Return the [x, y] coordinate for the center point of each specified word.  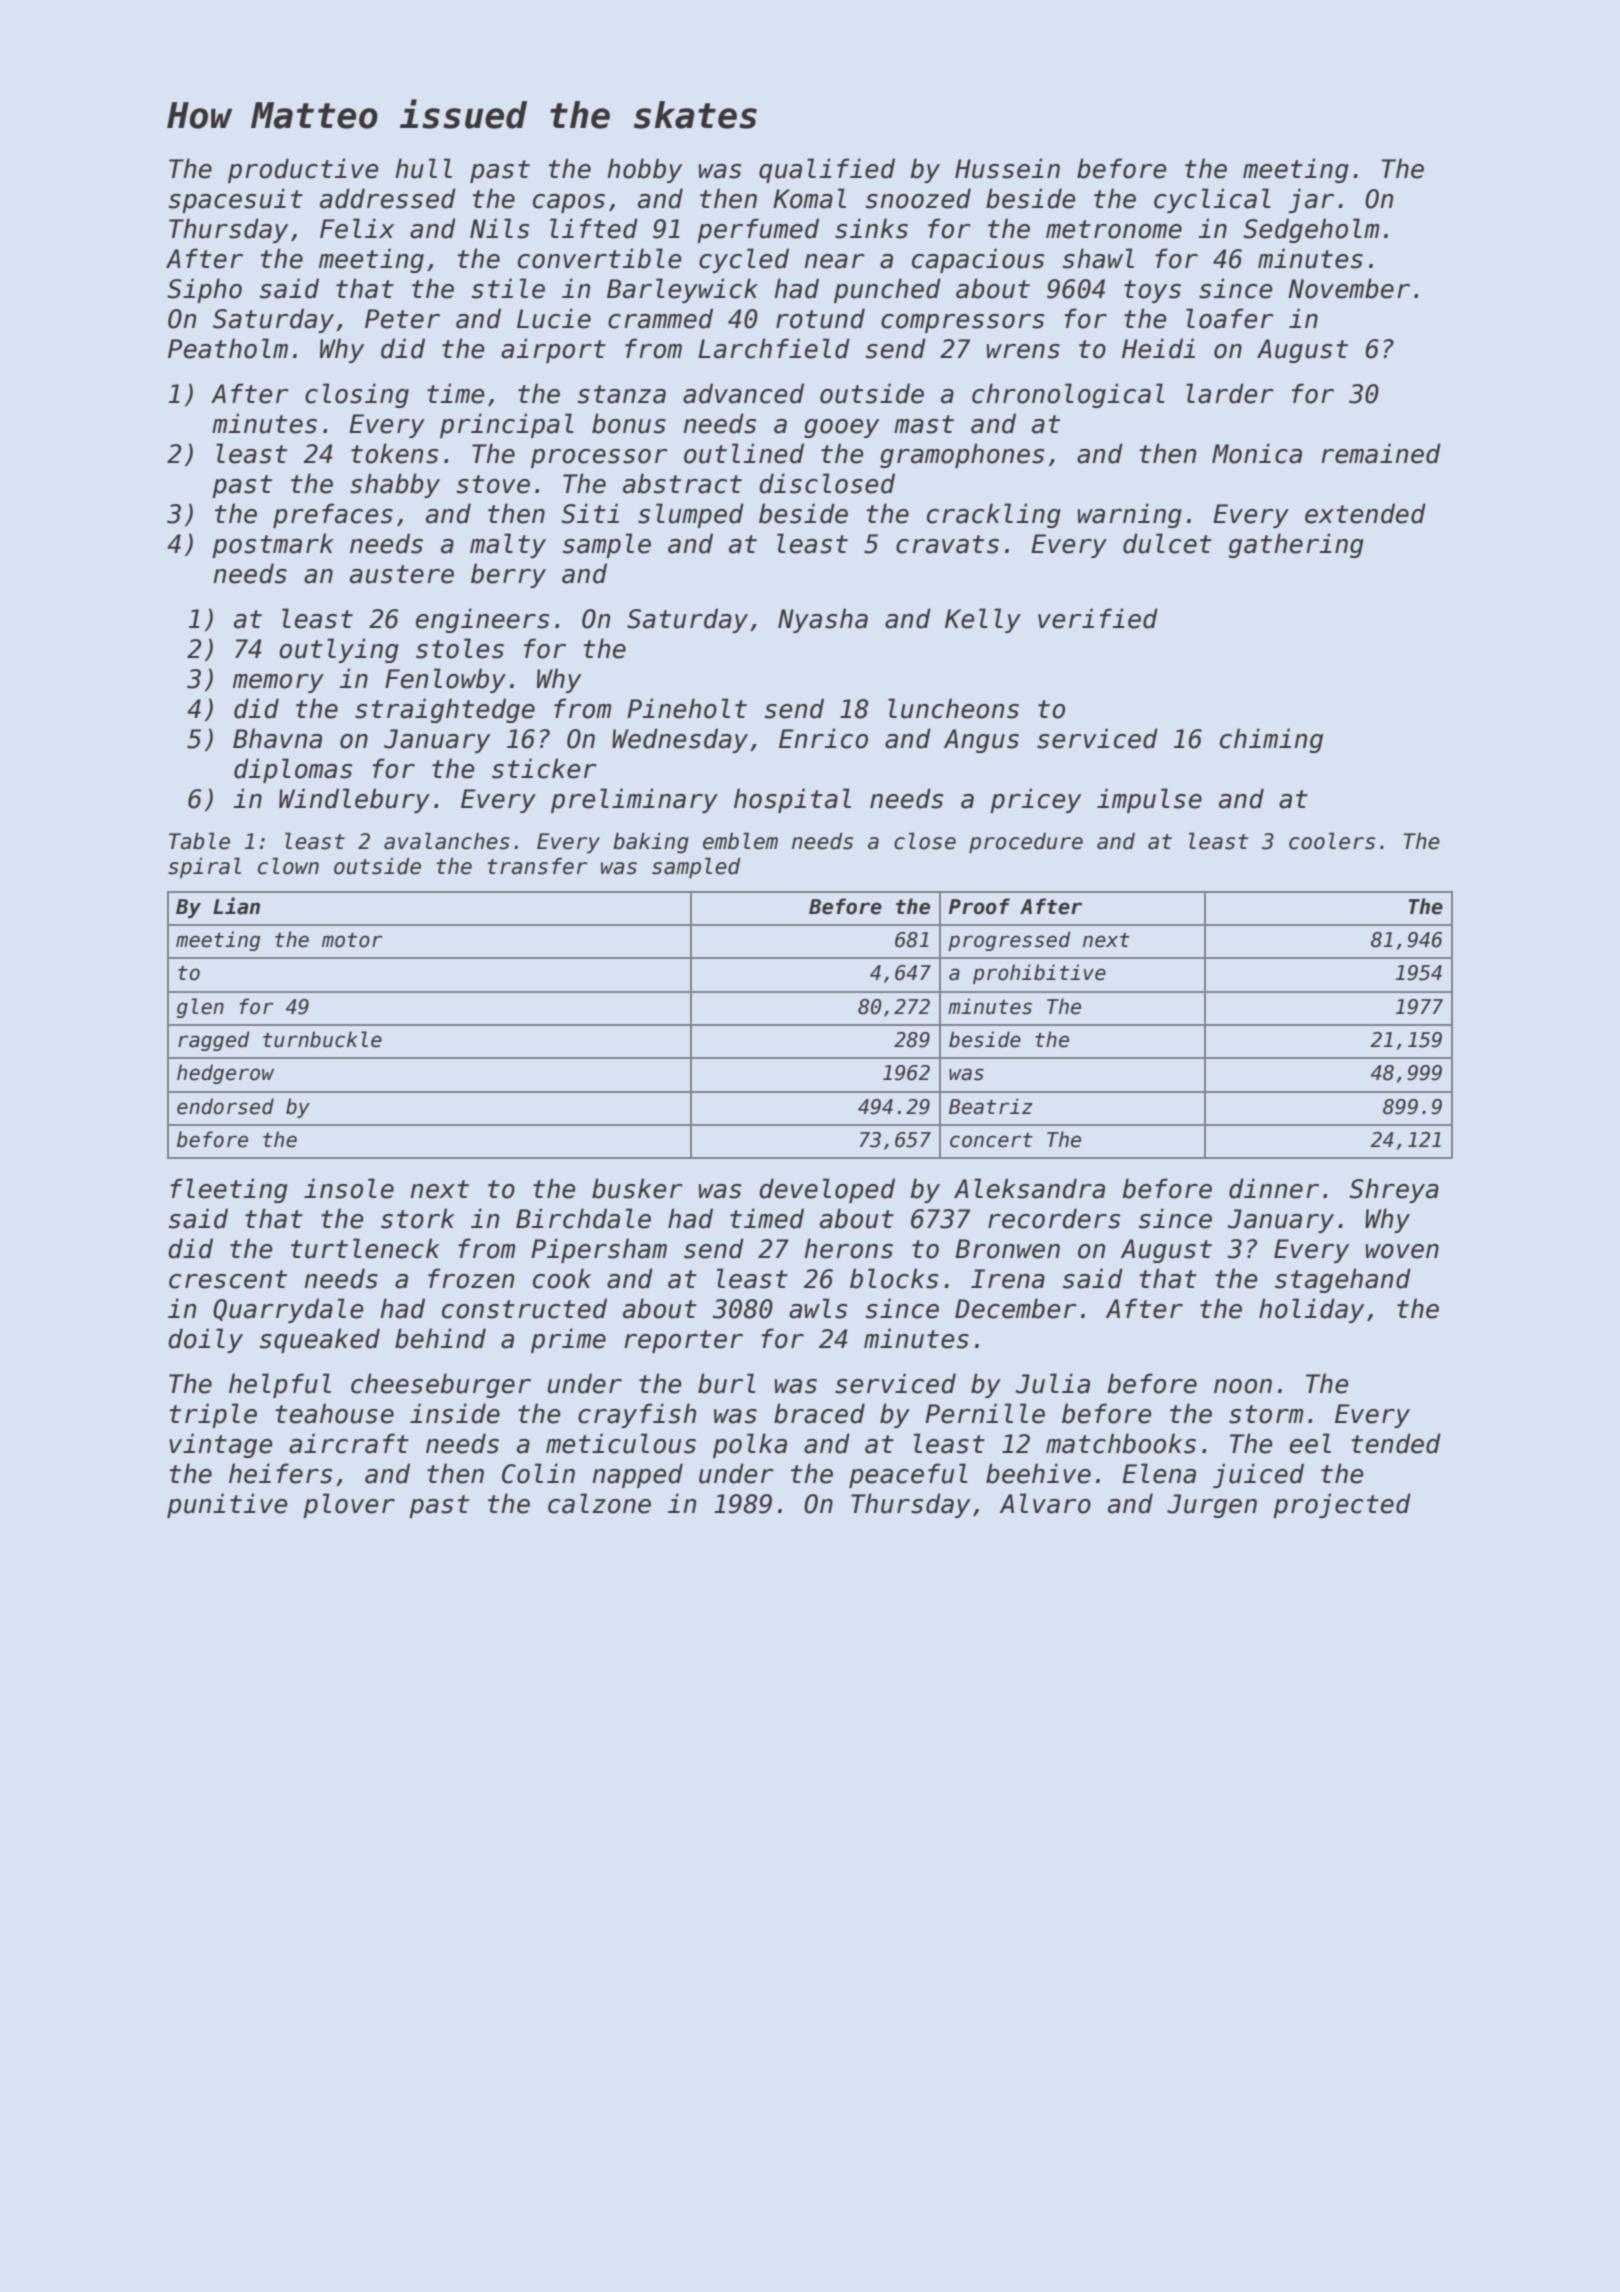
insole [349, 1188]
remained [1381, 453]
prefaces [333, 515]
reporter [683, 1341]
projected [1342, 1505]
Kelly [983, 620]
